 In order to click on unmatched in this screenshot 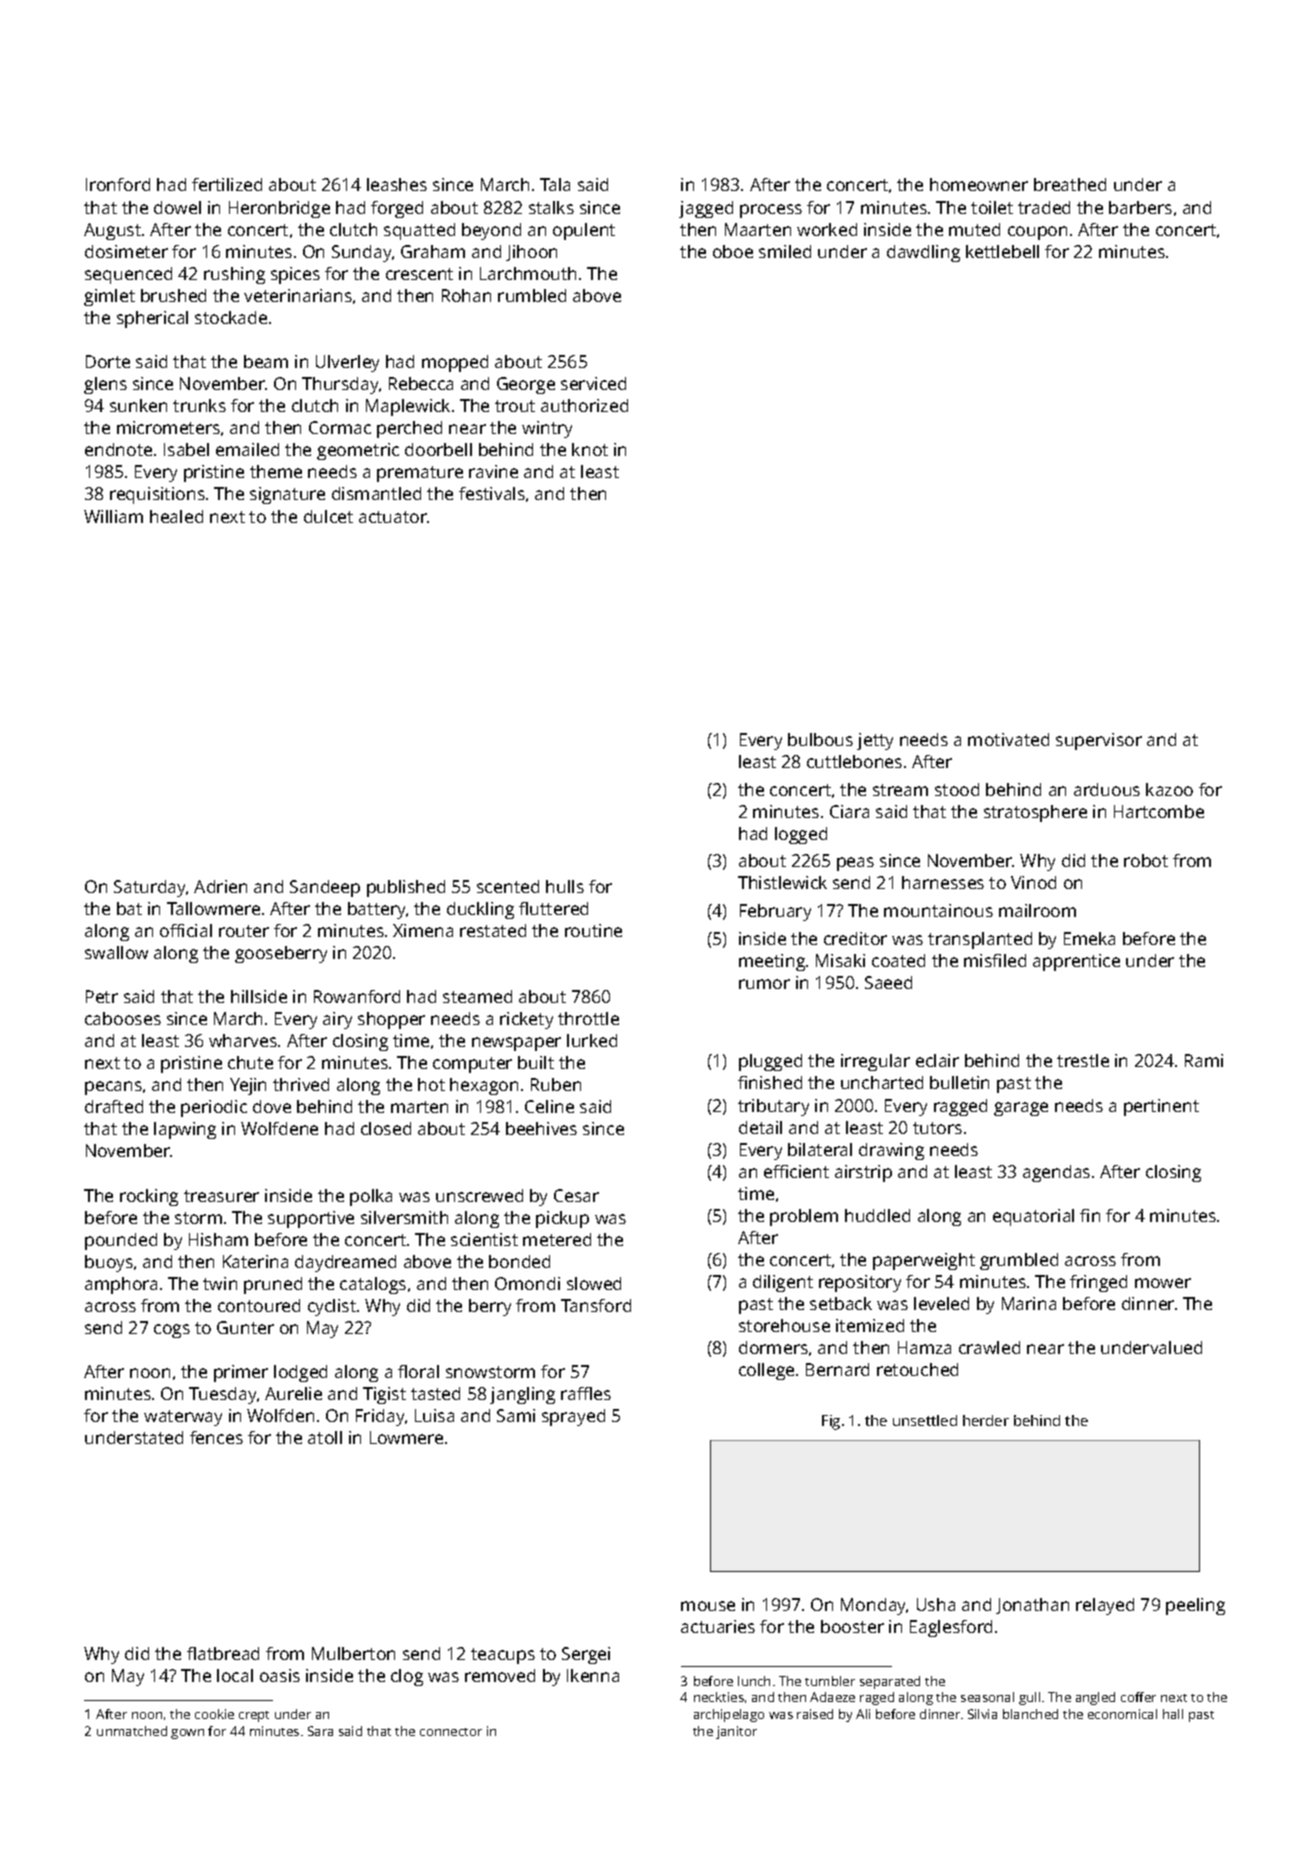, I will do `click(132, 1731)`.
